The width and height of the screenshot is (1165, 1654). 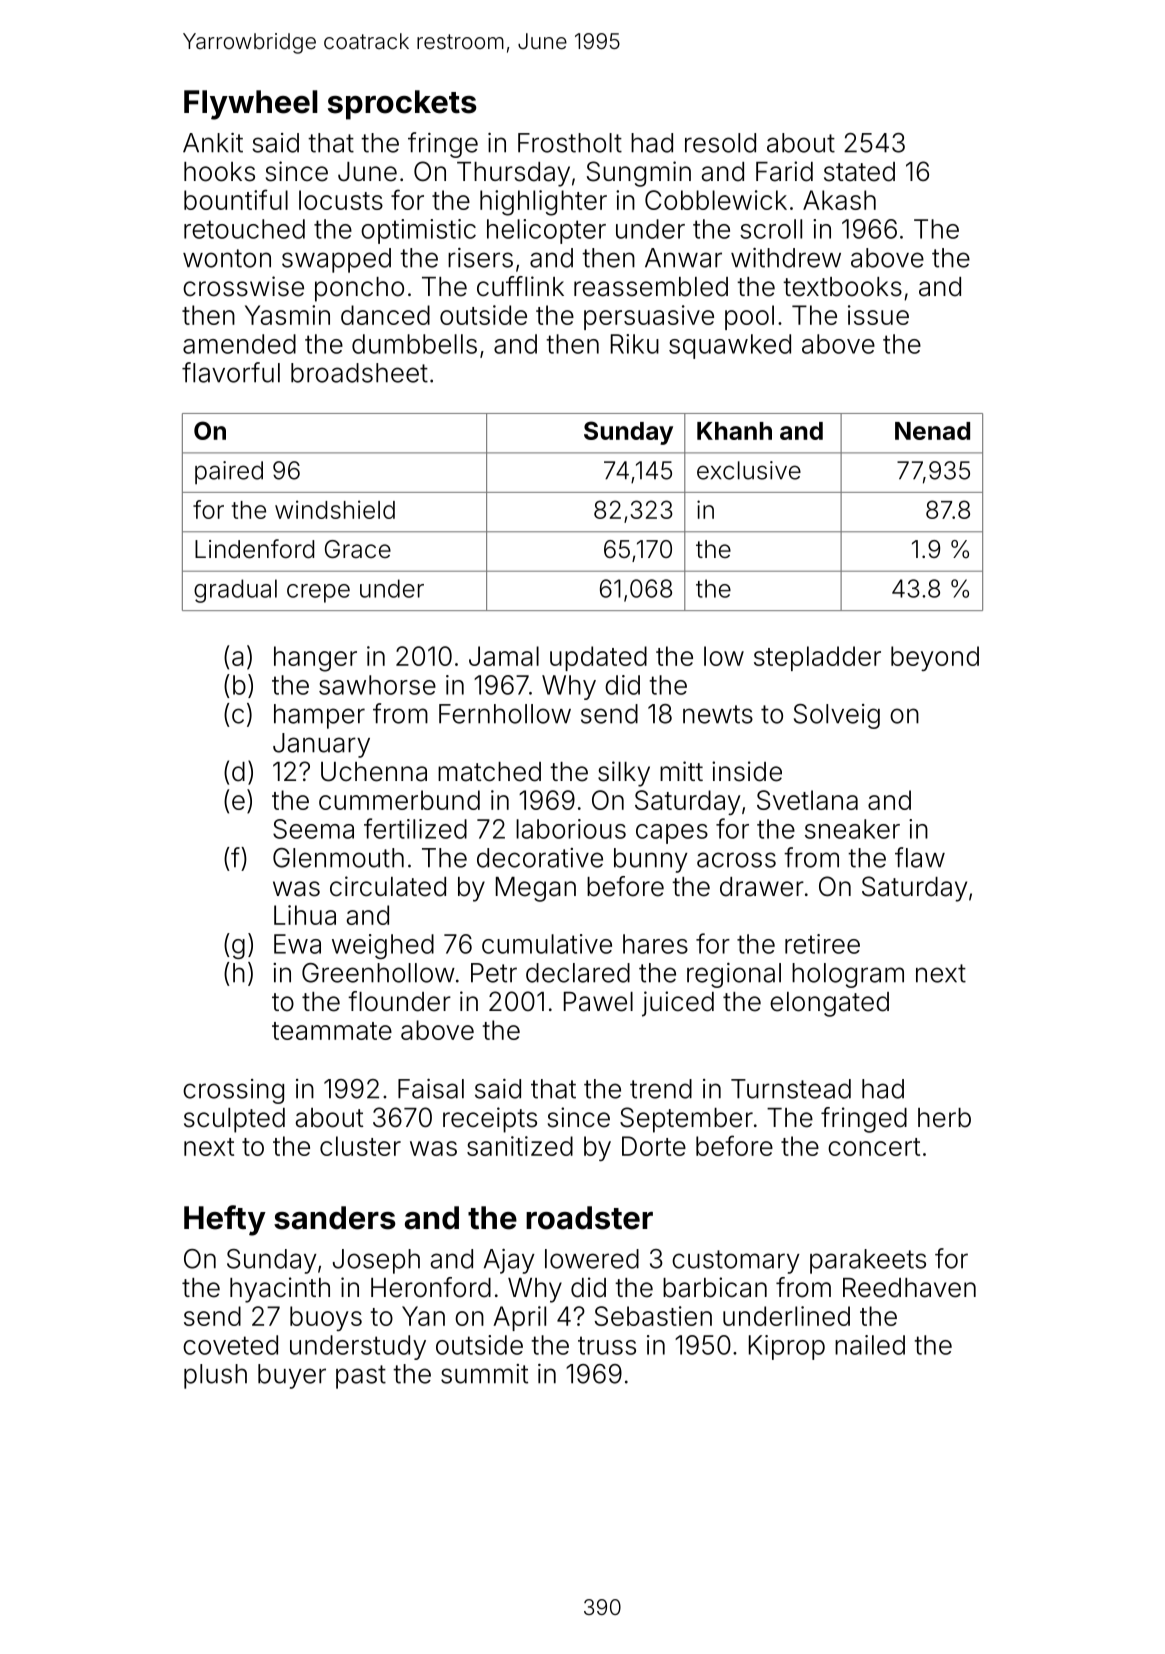 I want to click on concert, so click(x=874, y=1147).
